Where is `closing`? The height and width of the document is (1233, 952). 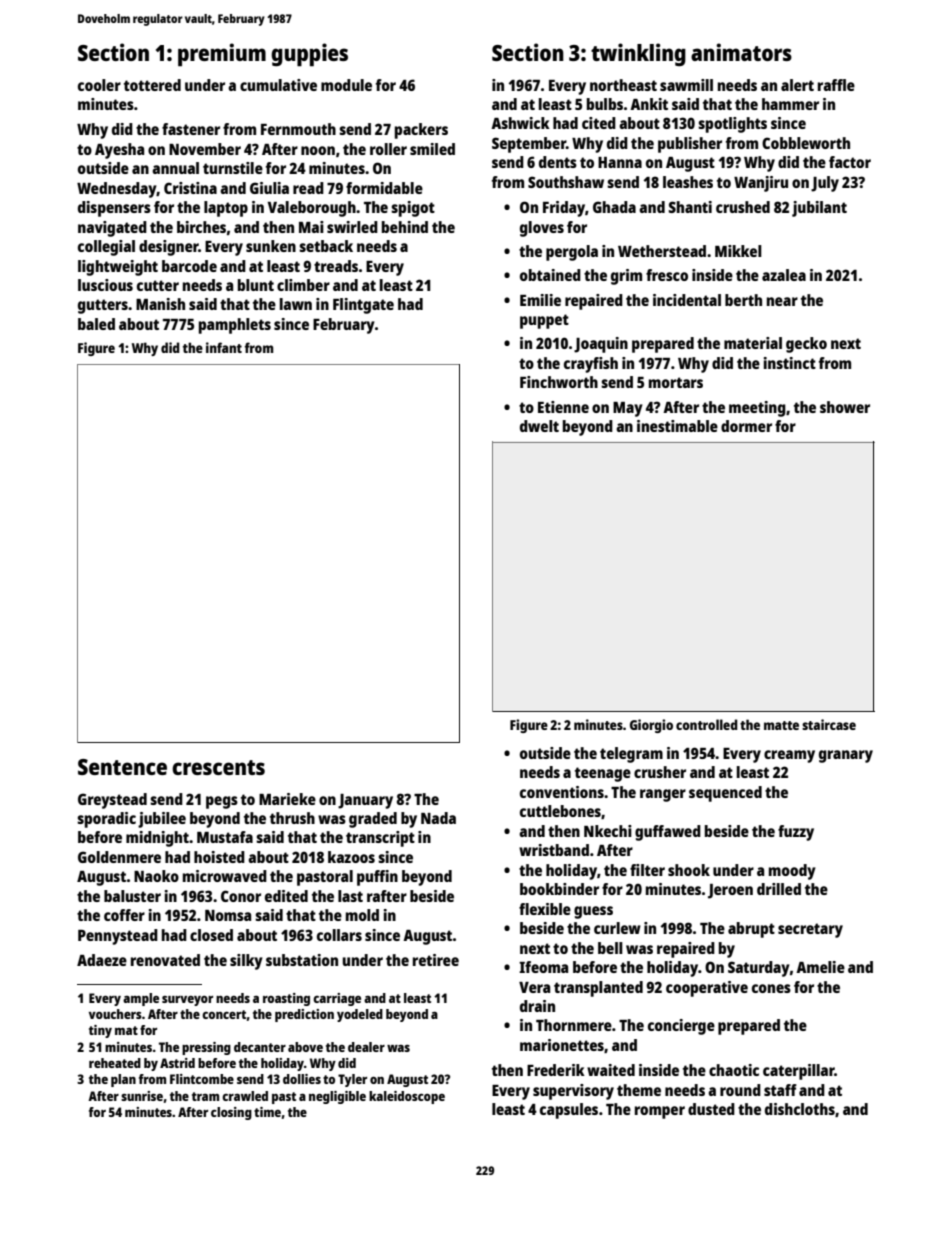 closing is located at coordinates (231, 1113).
